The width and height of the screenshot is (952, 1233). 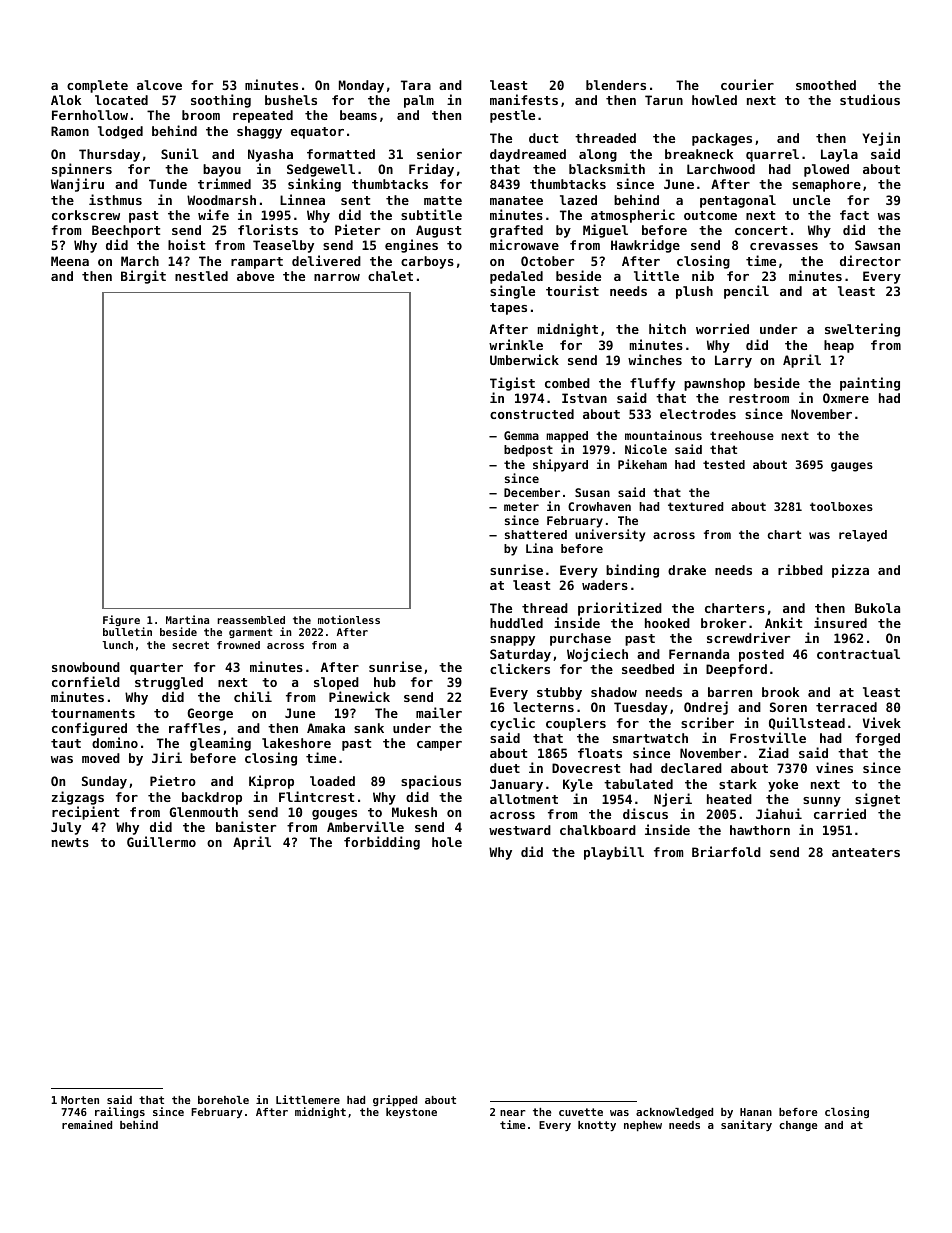 I want to click on palm, so click(x=419, y=101).
